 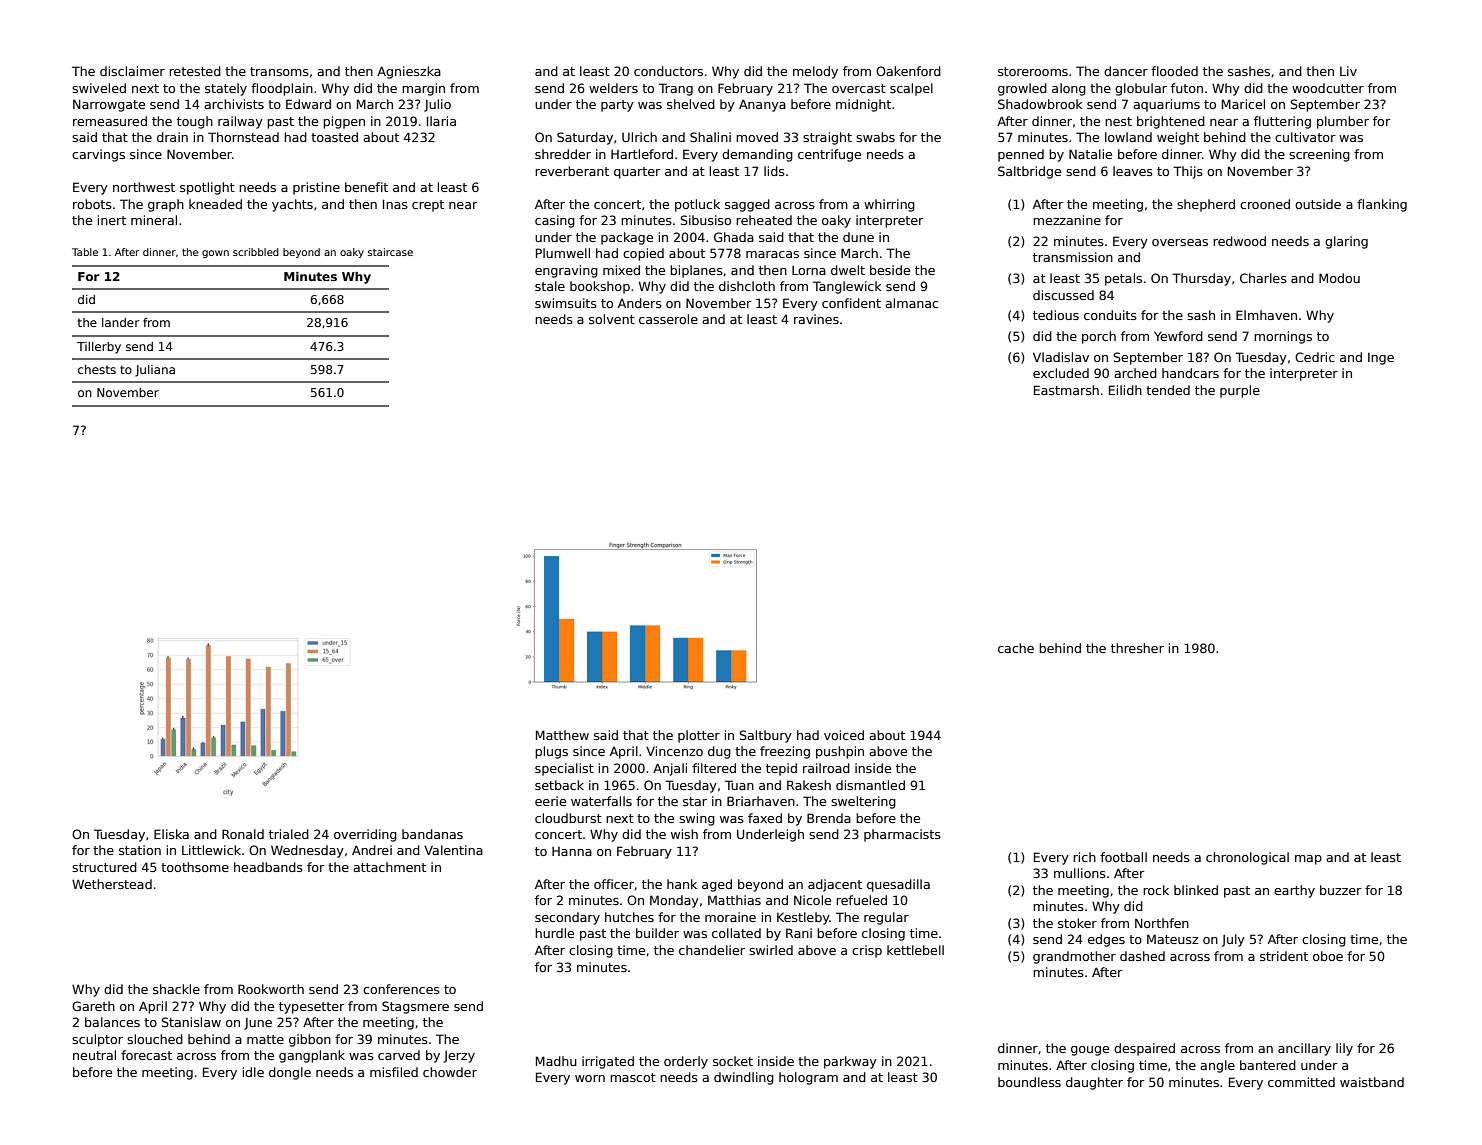 What do you see at coordinates (682, 884) in the screenshot?
I see `hank` at bounding box center [682, 884].
